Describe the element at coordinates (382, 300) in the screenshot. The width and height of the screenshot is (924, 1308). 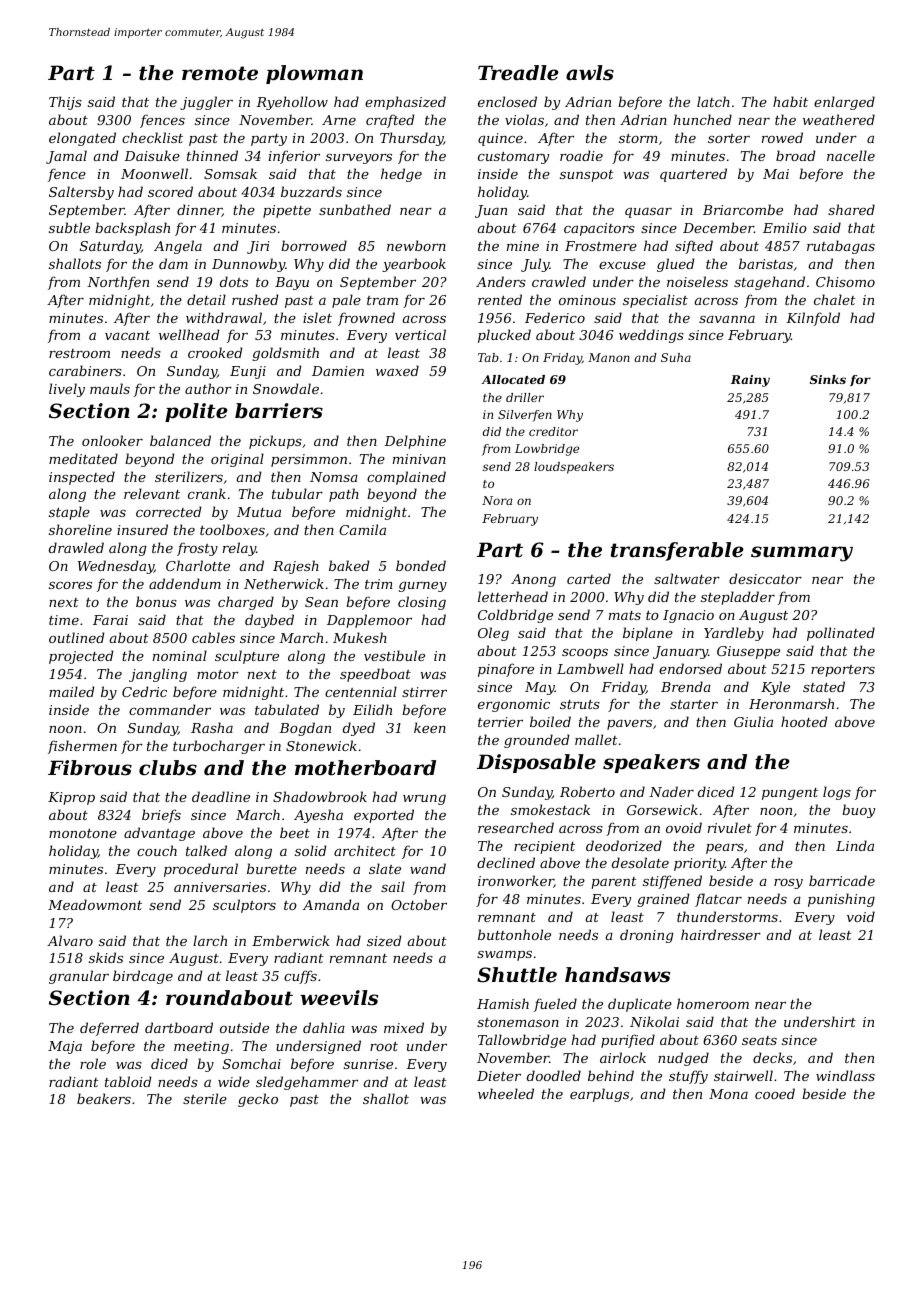
I see `tram` at that location.
